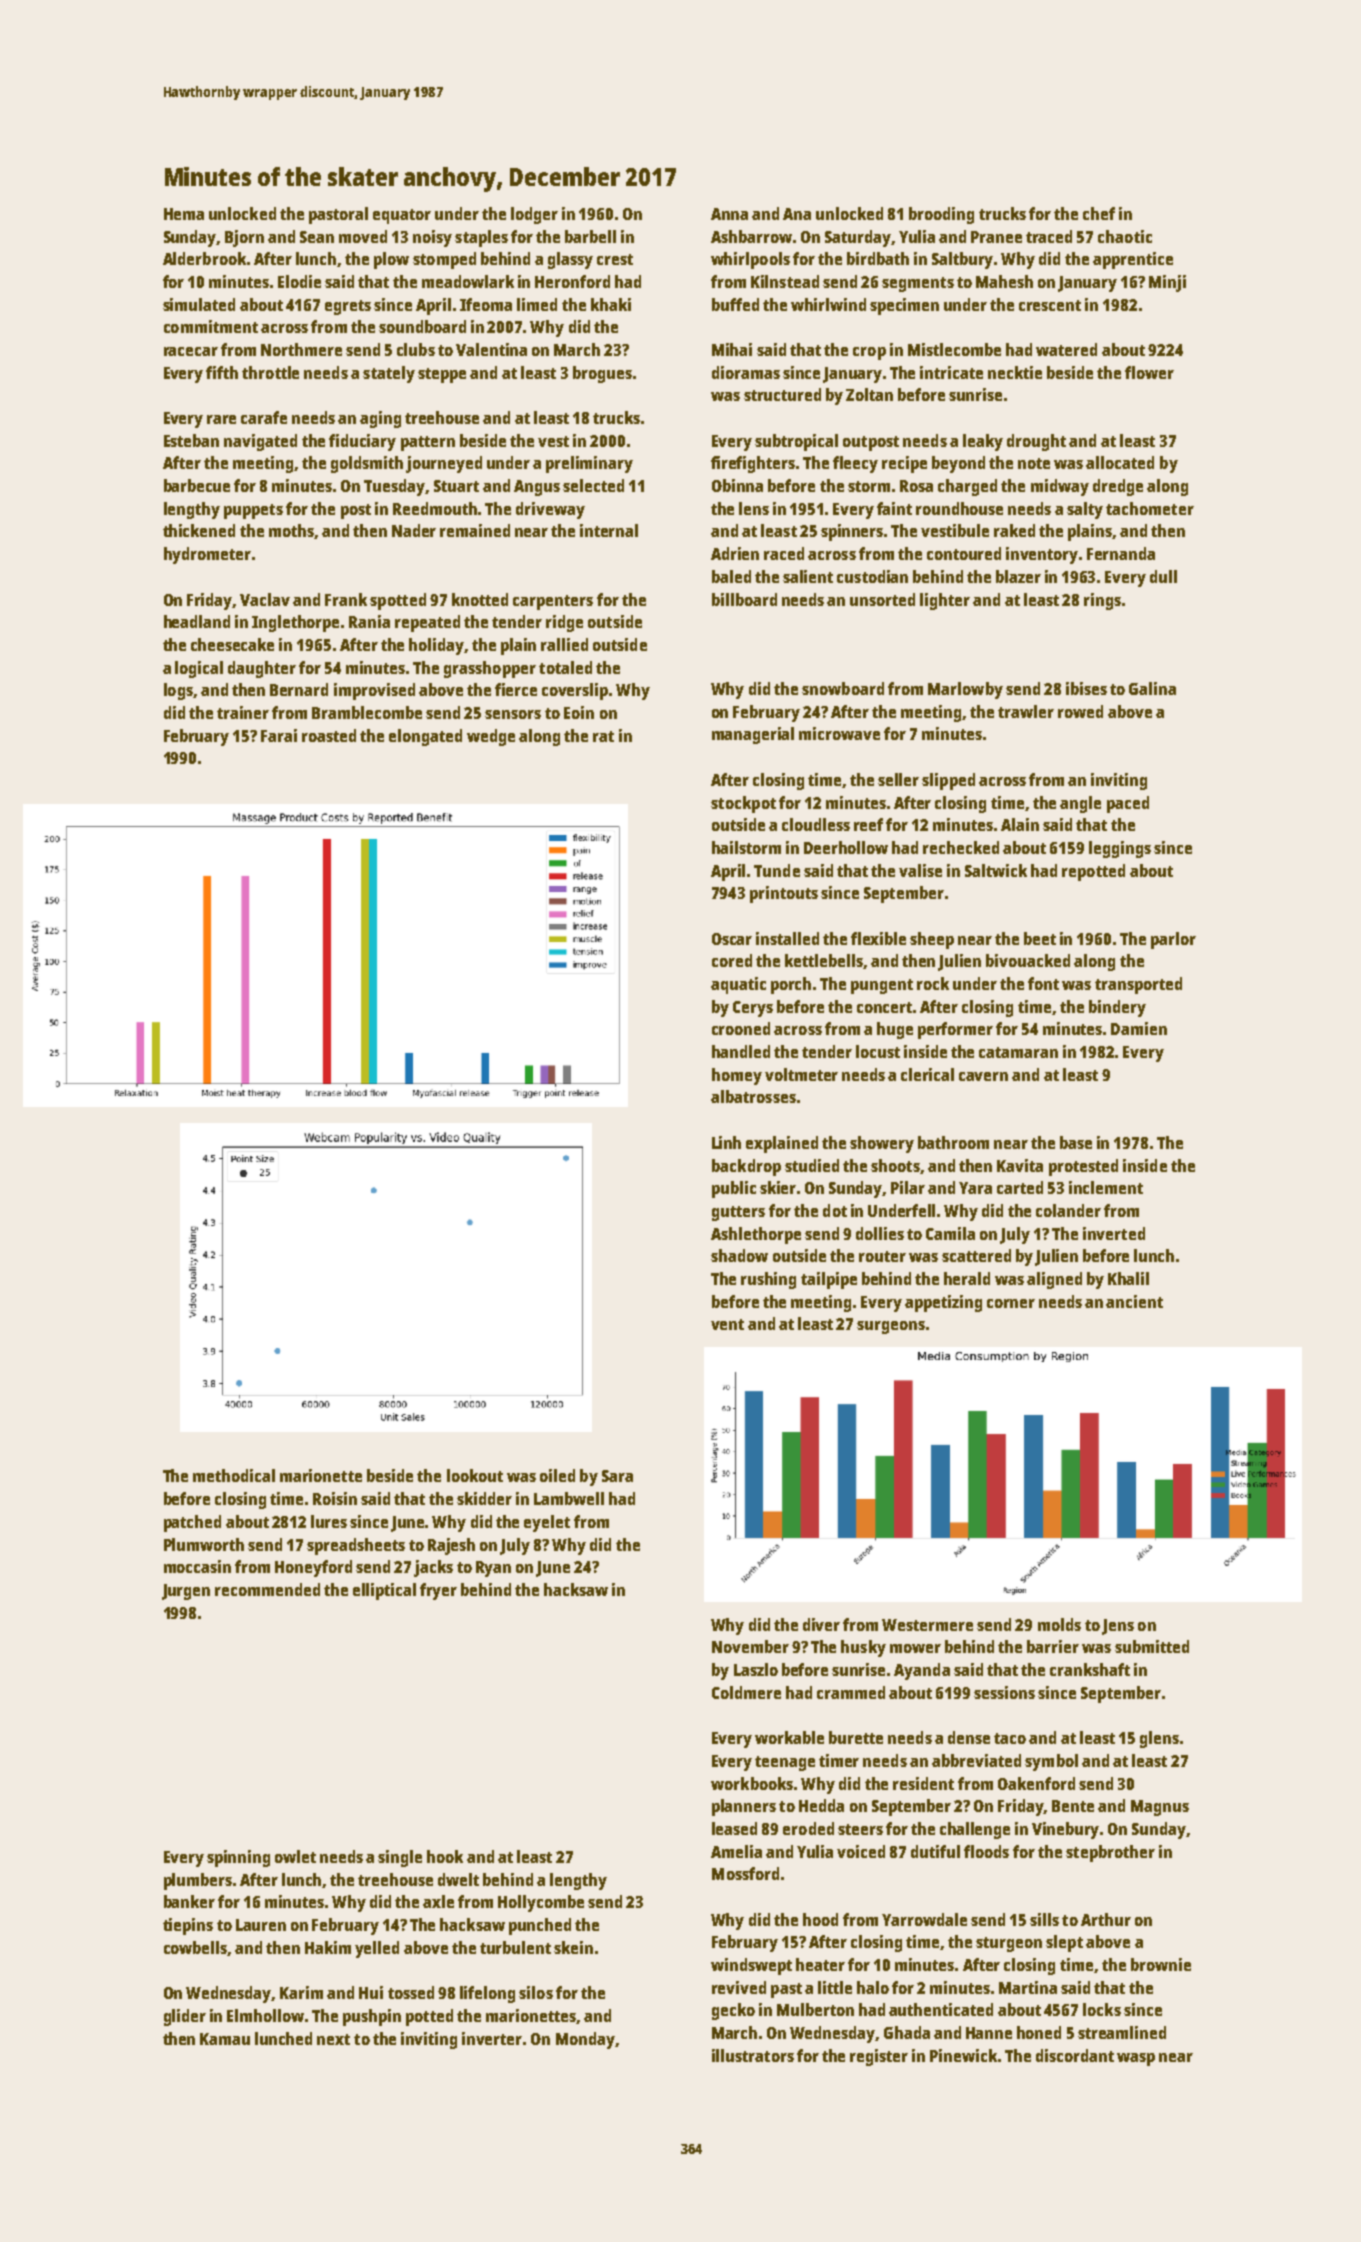  What do you see at coordinates (188, 1926) in the document?
I see `tiepins` at bounding box center [188, 1926].
